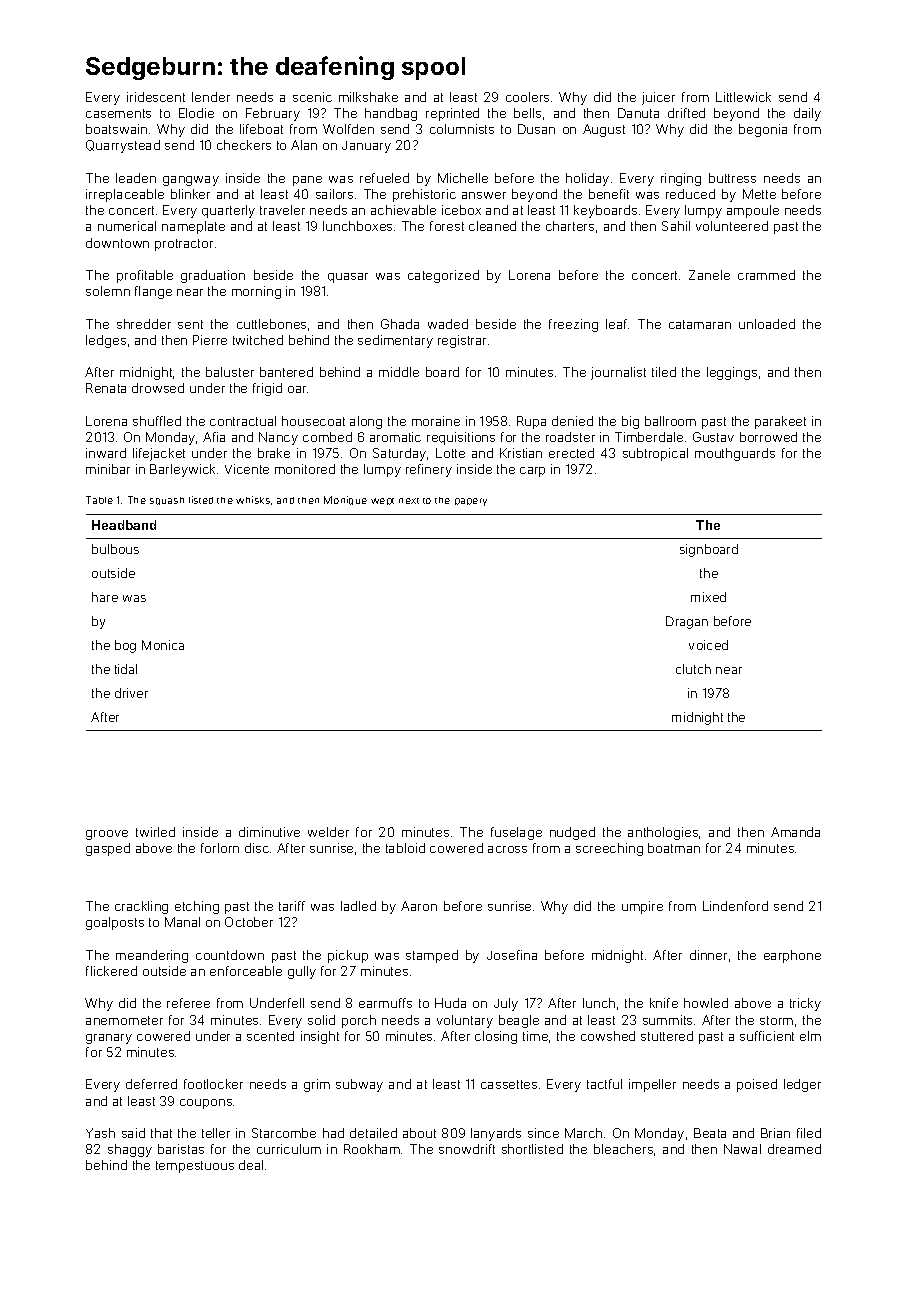 Image resolution: width=908 pixels, height=1316 pixels. What do you see at coordinates (443, 276) in the screenshot?
I see `categorized` at bounding box center [443, 276].
